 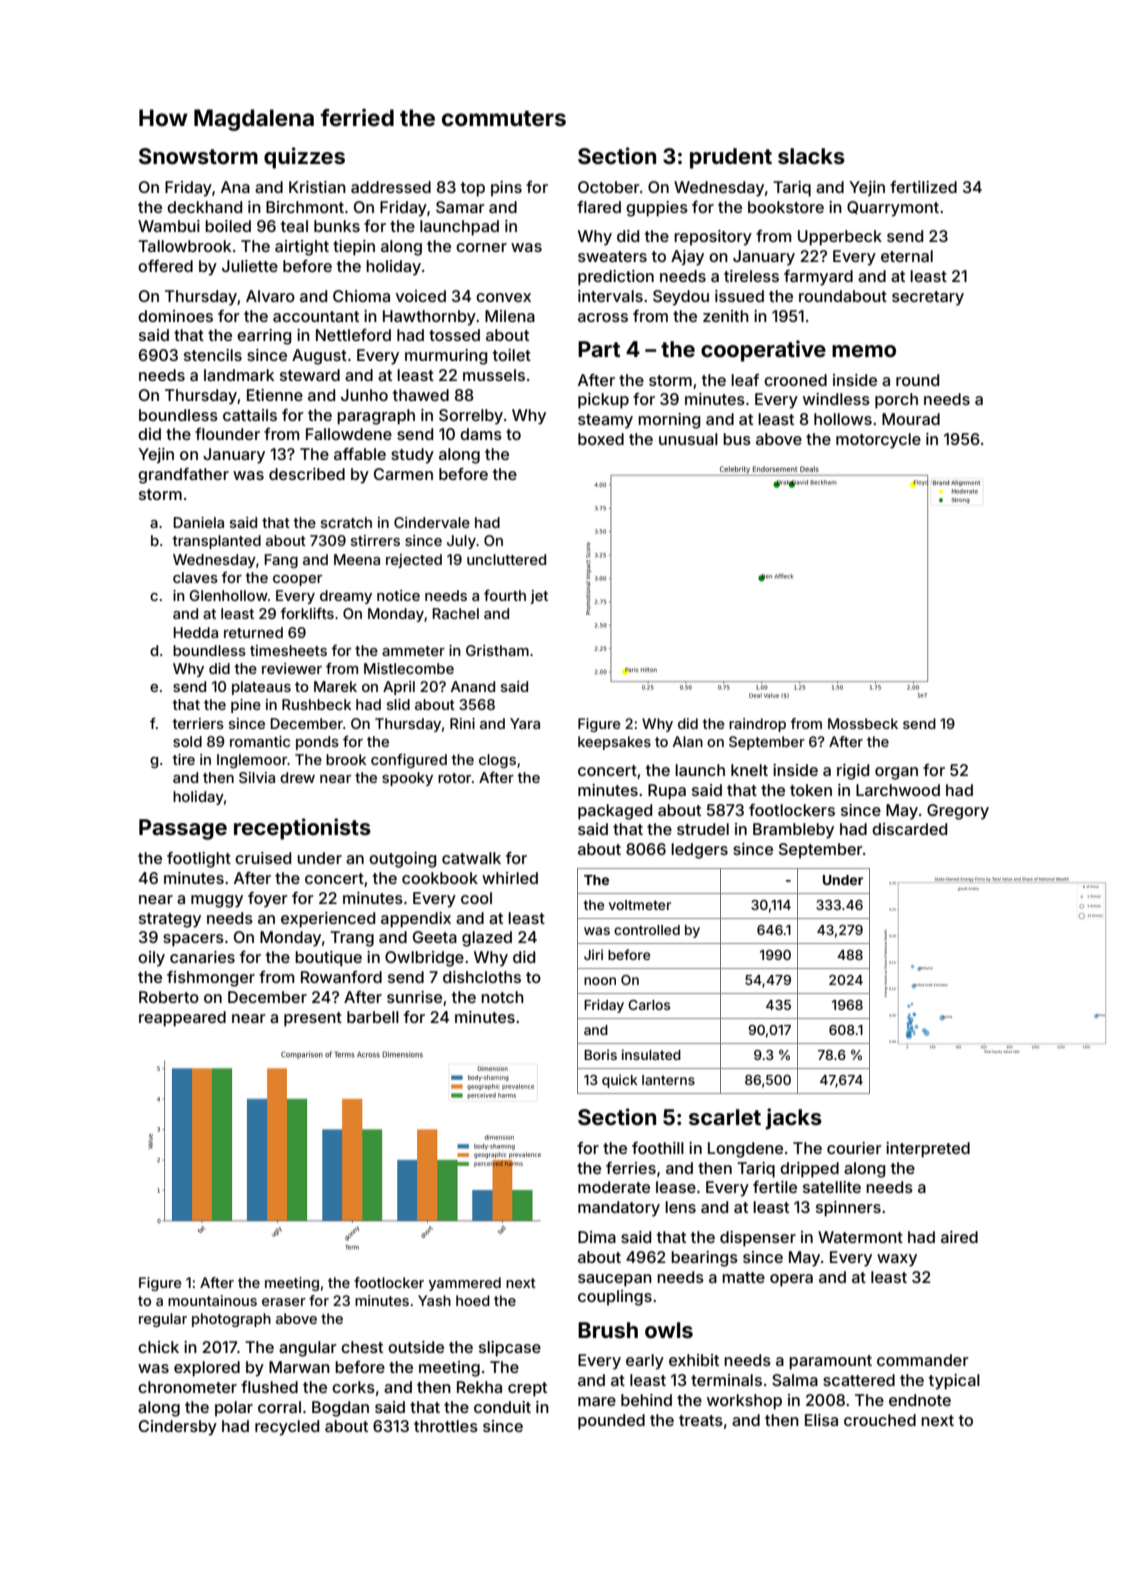 I want to click on Boris, so click(x=600, y=1054).
